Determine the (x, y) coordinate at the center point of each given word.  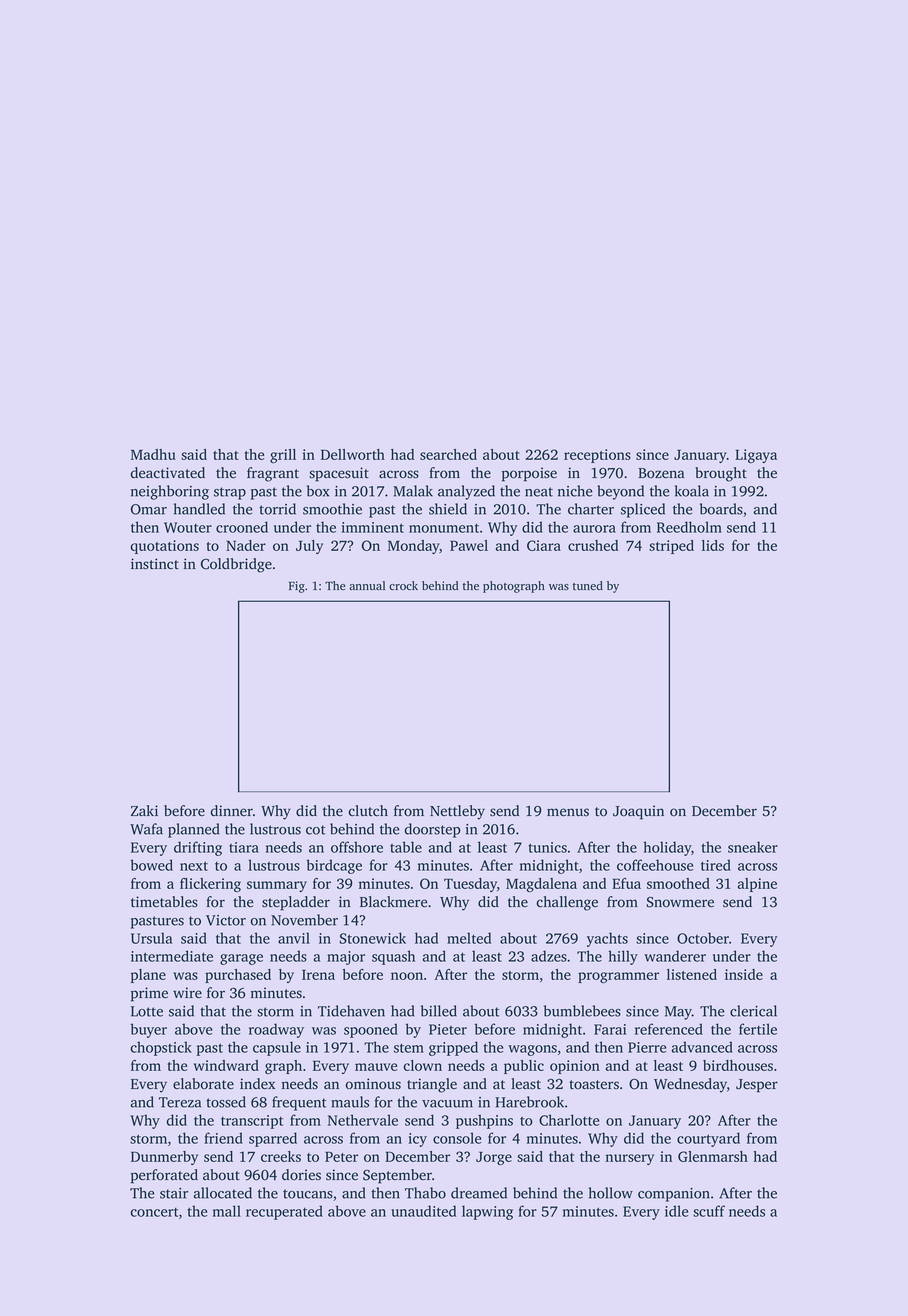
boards (721, 509)
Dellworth (353, 454)
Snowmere (680, 902)
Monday (414, 547)
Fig (297, 587)
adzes (549, 956)
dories (301, 1175)
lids (713, 545)
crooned (242, 527)
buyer (148, 1030)
